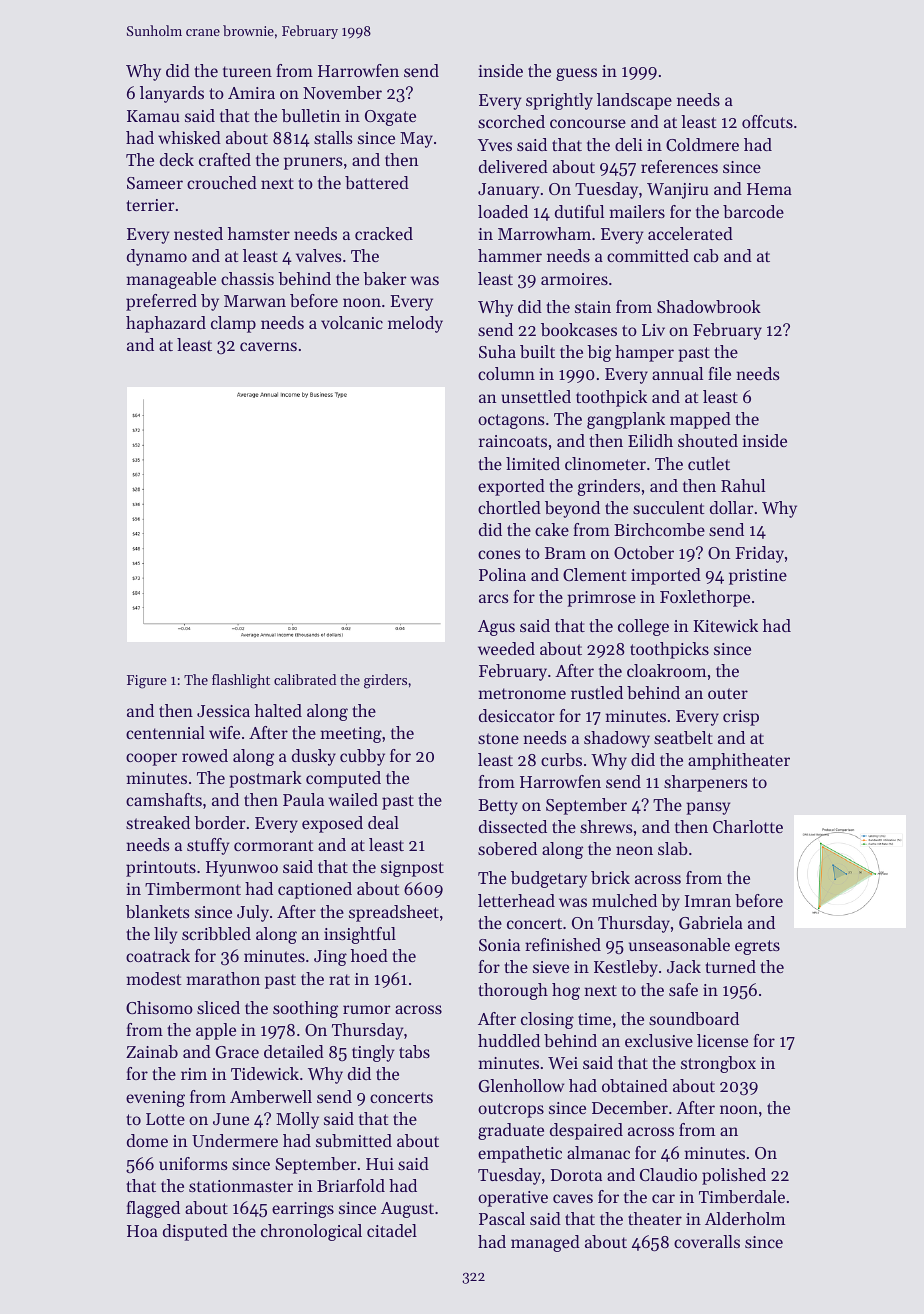 The image size is (924, 1314). What do you see at coordinates (722, 1040) in the screenshot?
I see `license` at bounding box center [722, 1040].
